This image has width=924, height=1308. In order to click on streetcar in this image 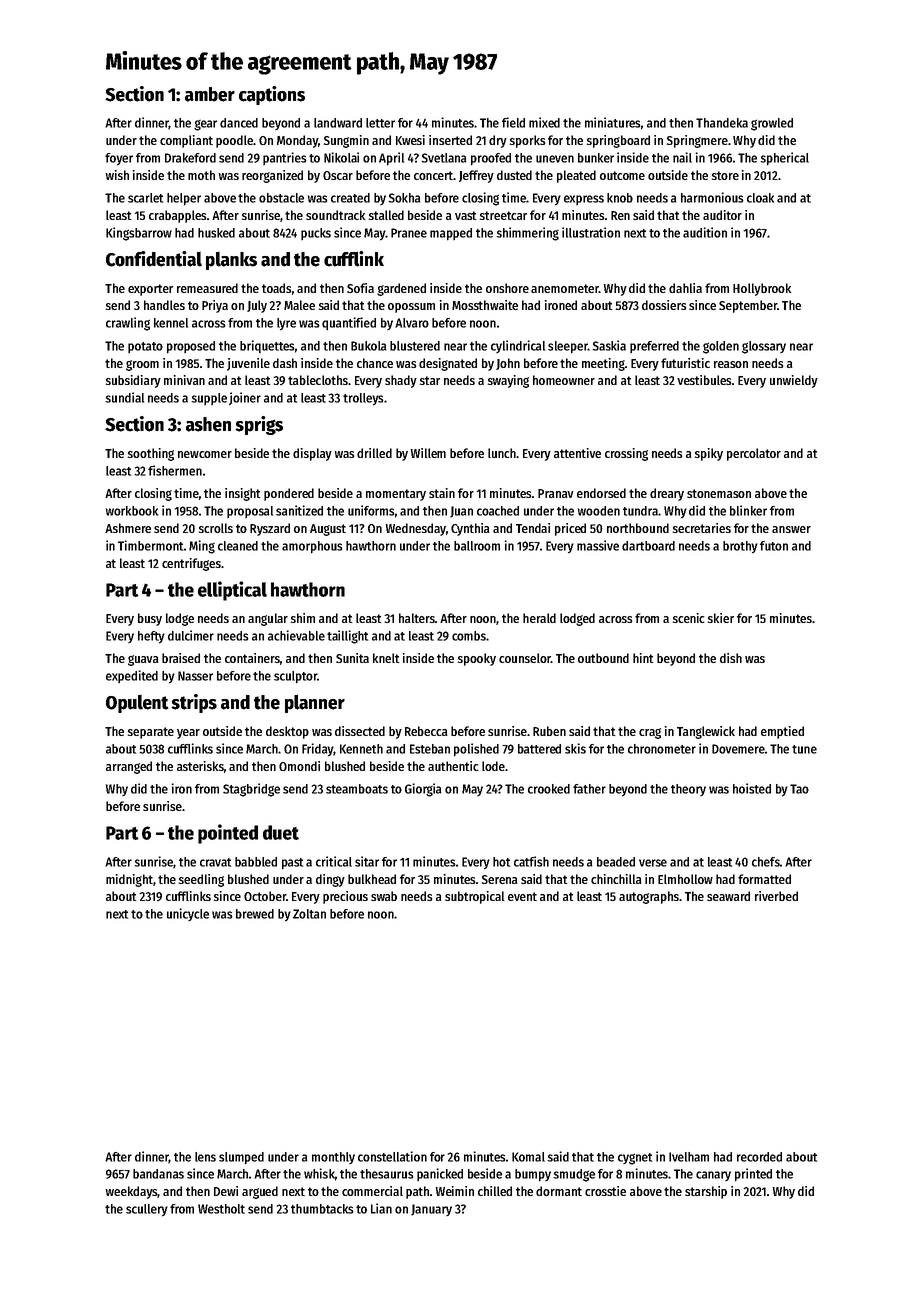, I will do `click(503, 215)`.
